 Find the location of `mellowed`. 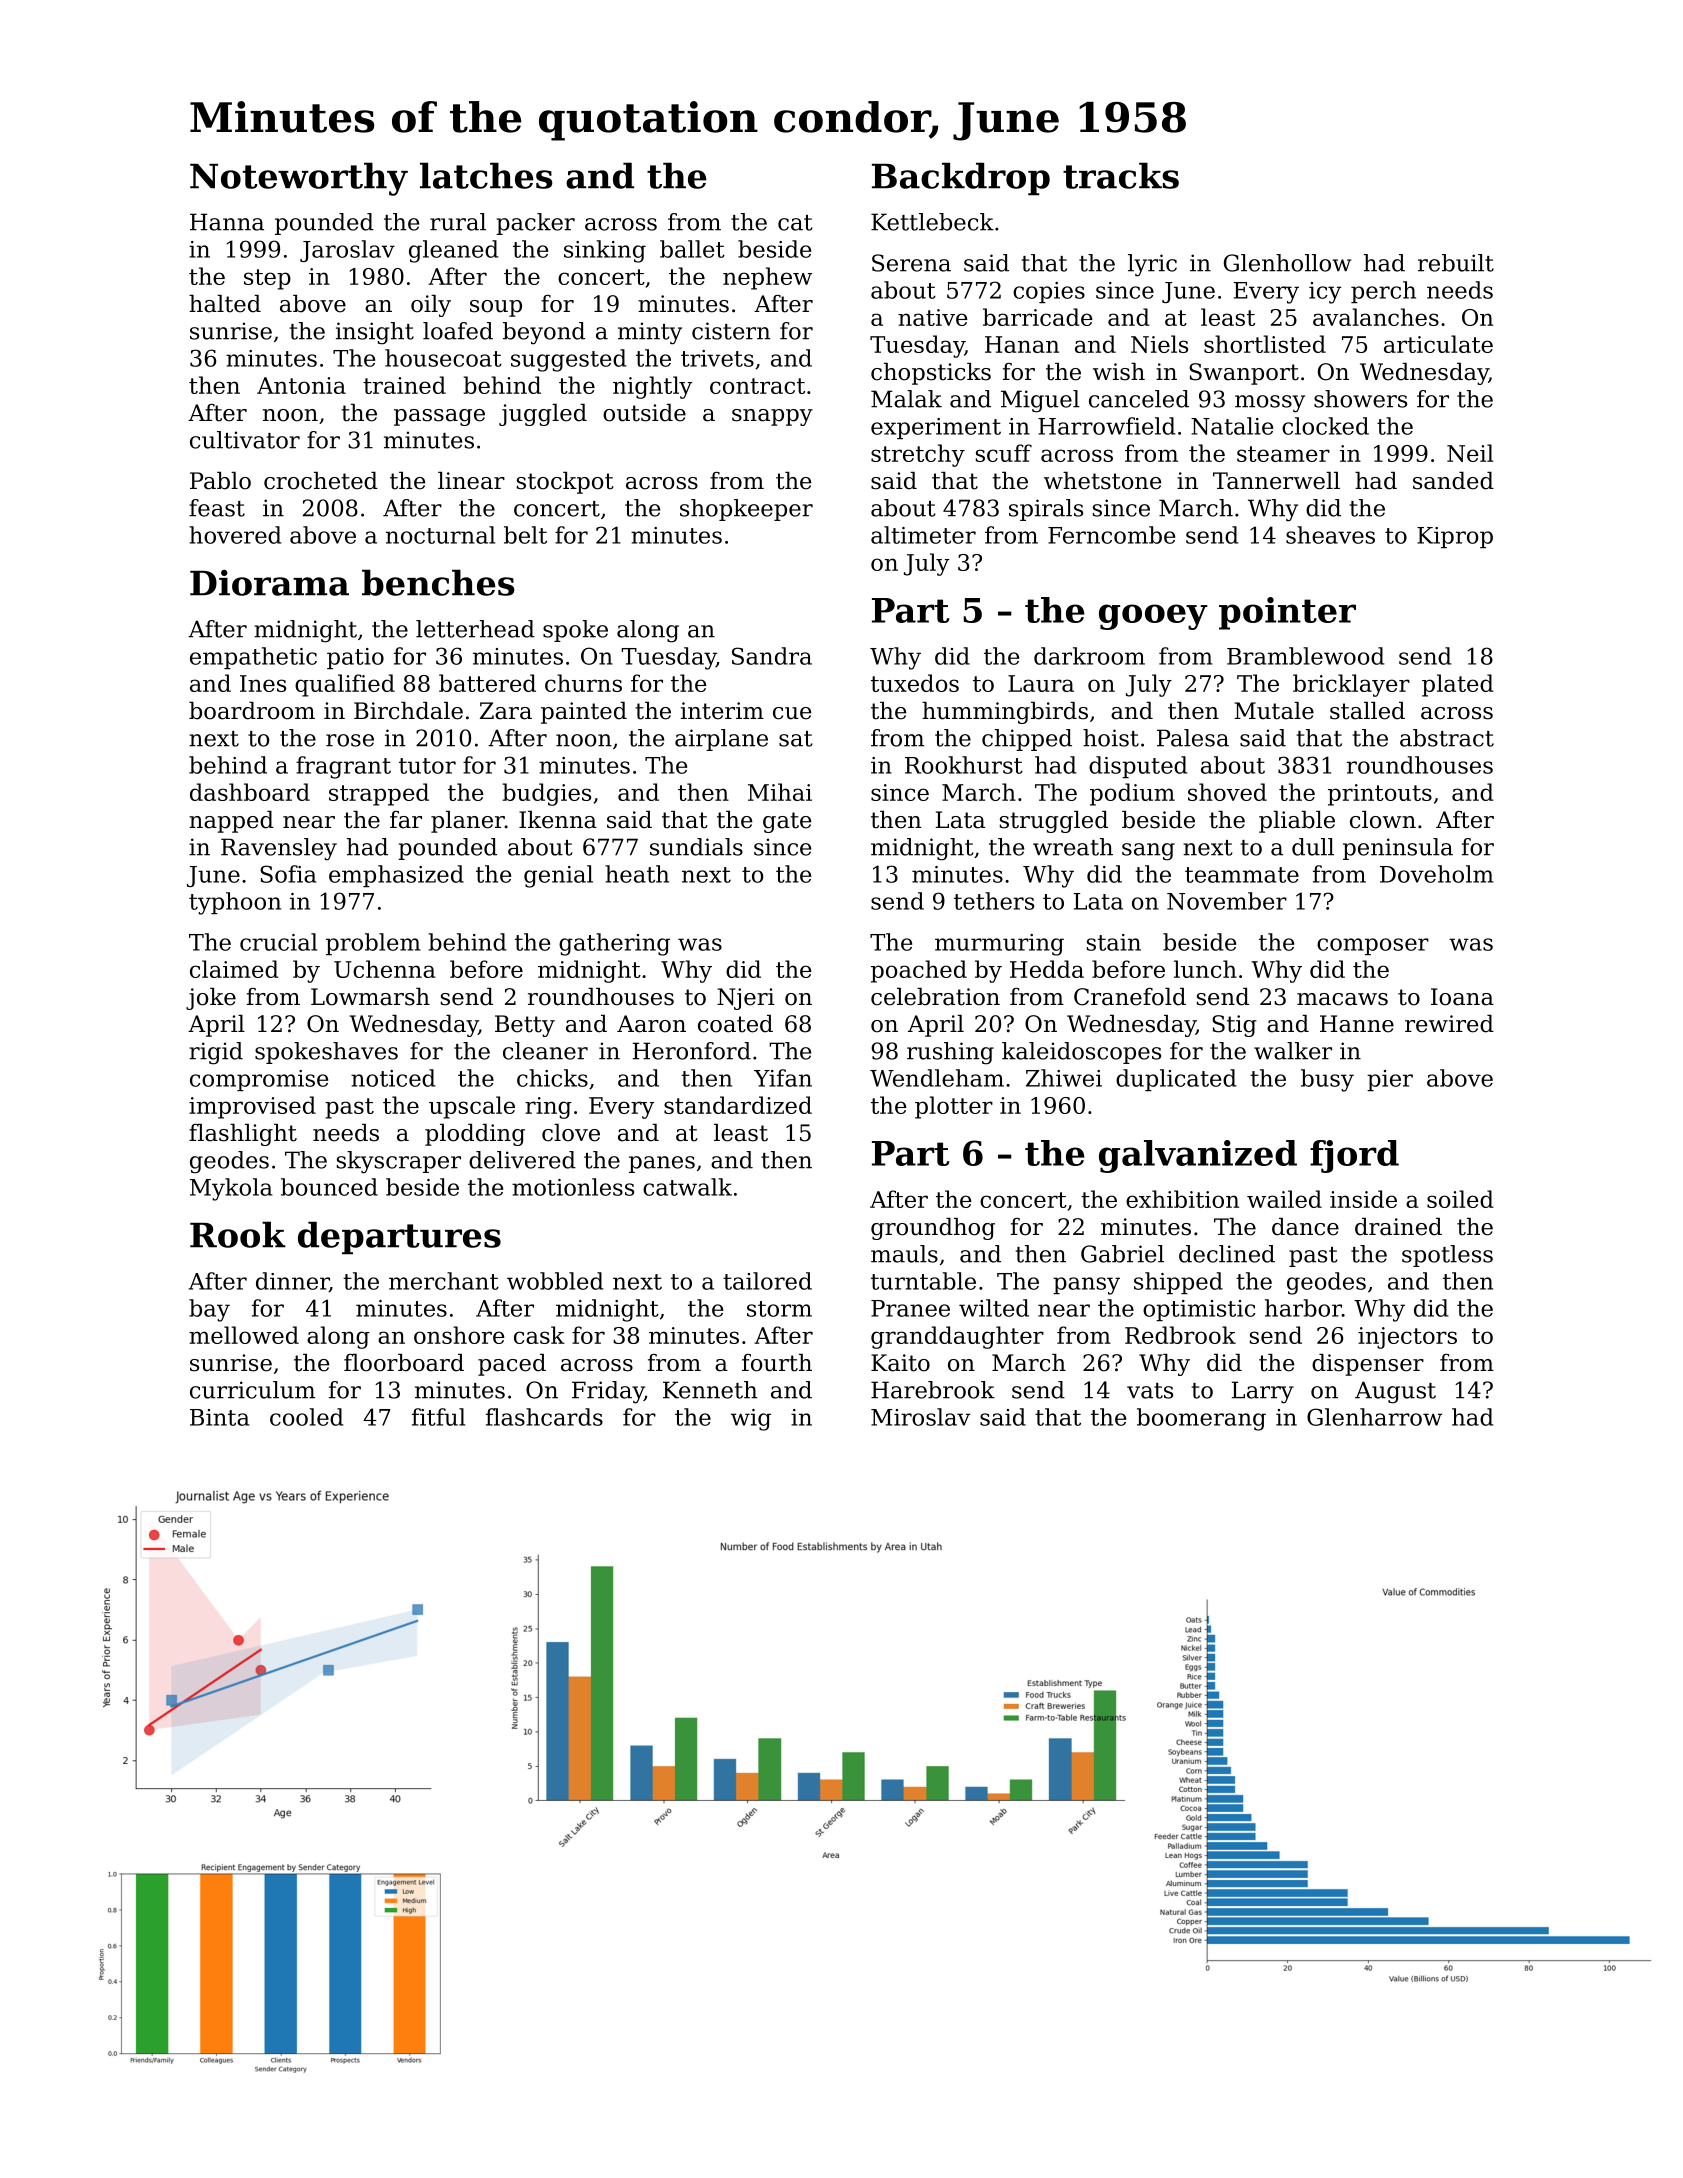

mellowed is located at coordinates (244, 1335).
